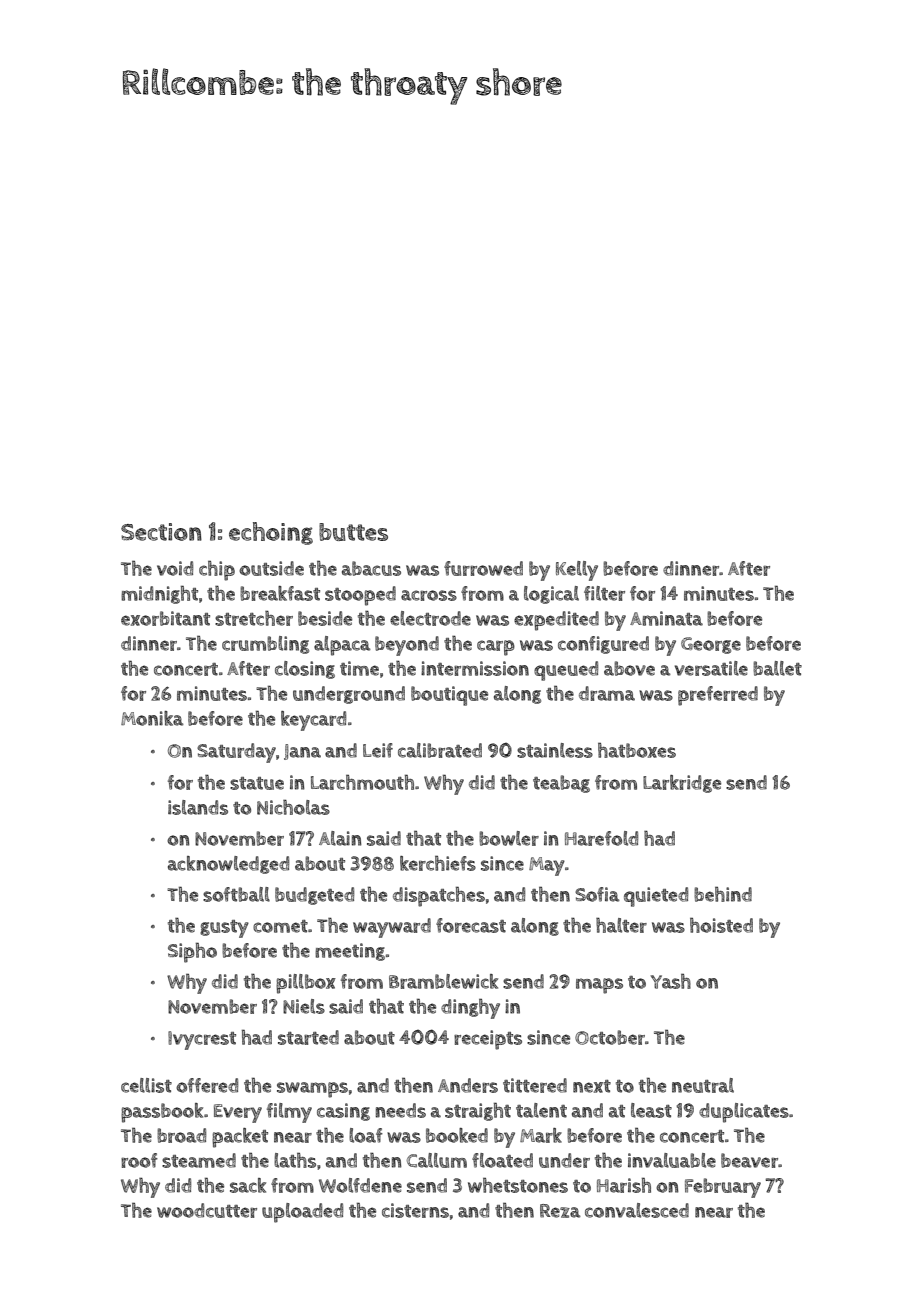  Describe the element at coordinates (207, 1210) in the document. I see `woodcutter` at that location.
